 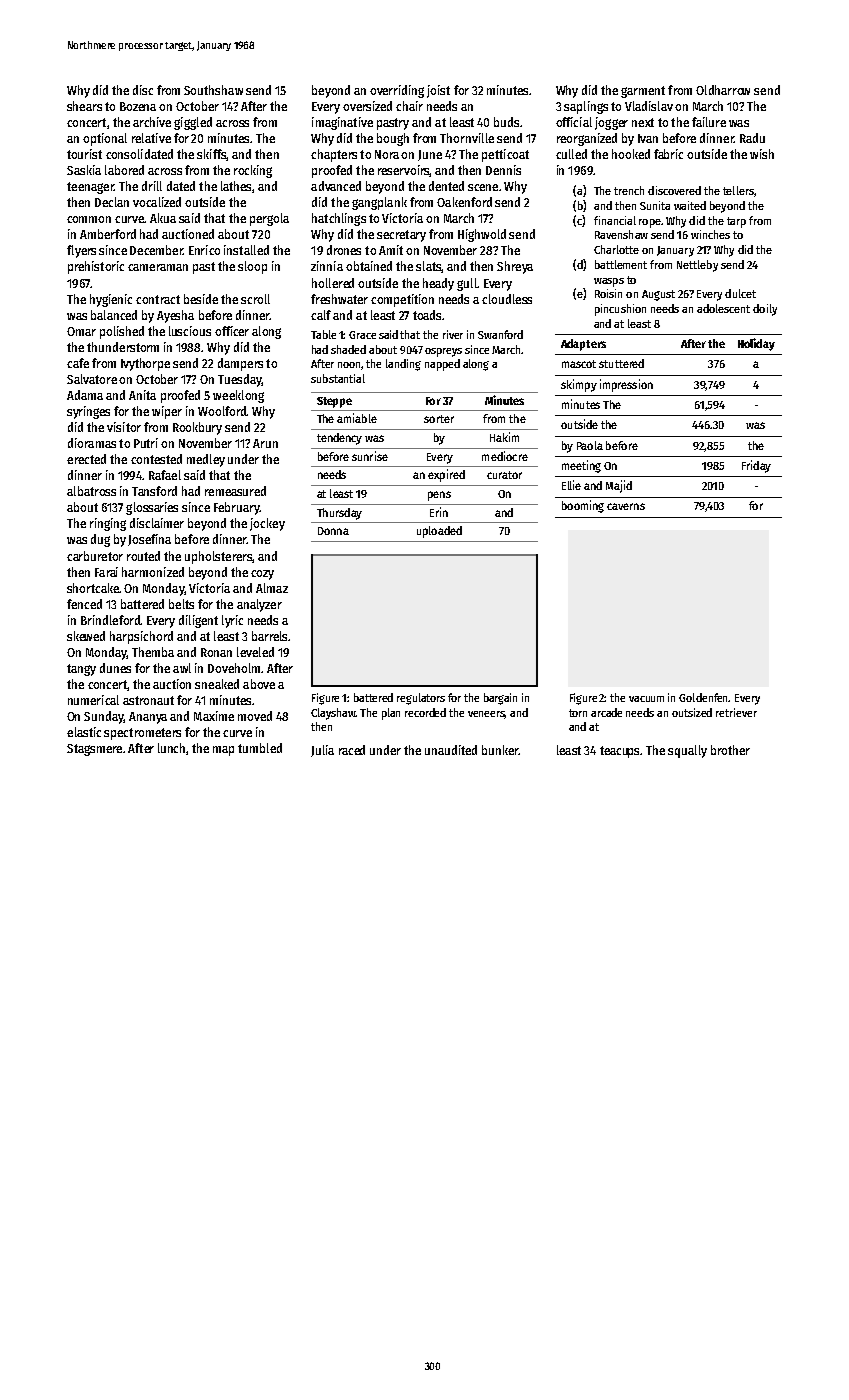 I want to click on jockey, so click(x=267, y=524).
